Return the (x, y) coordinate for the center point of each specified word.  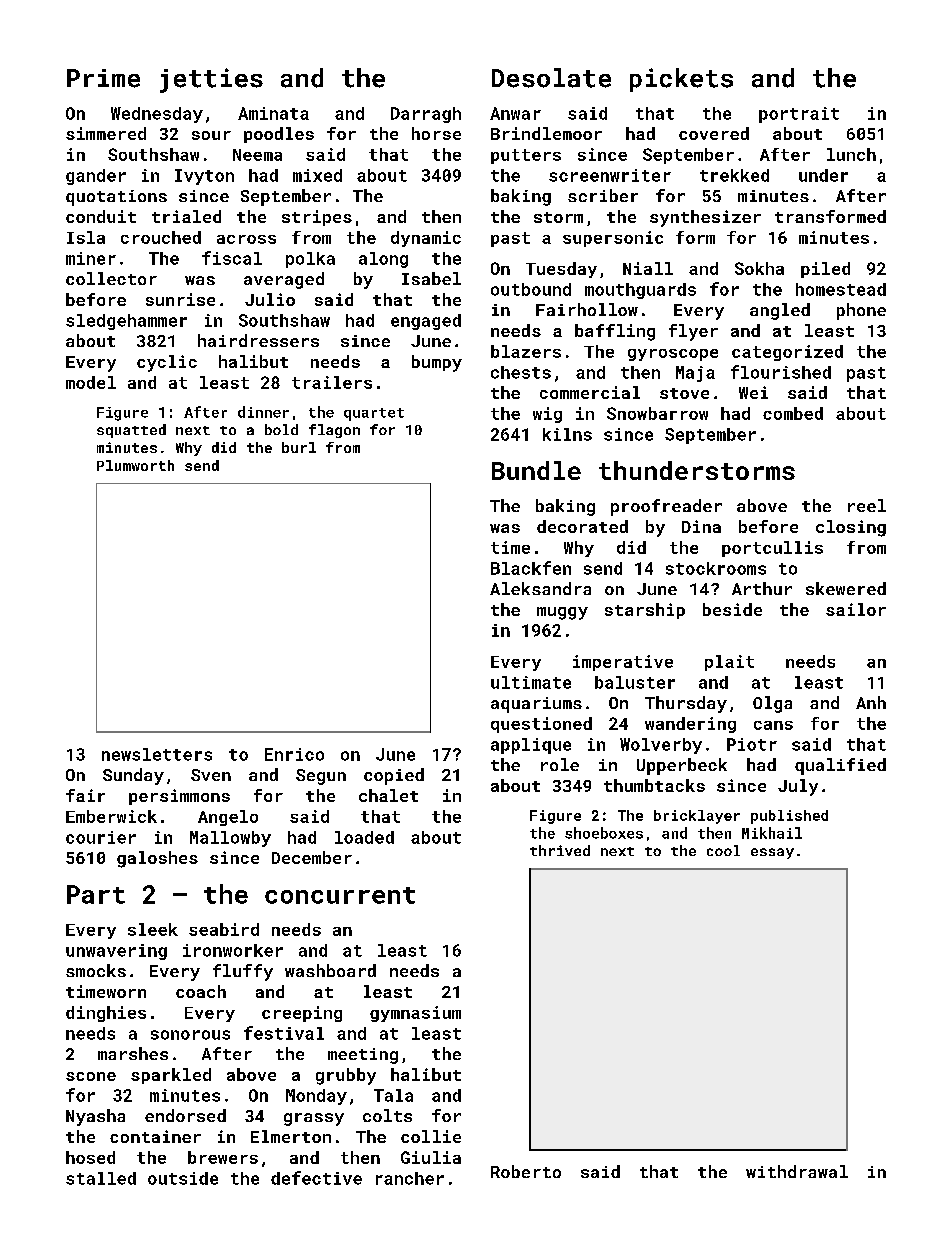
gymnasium (415, 1014)
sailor (856, 609)
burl (299, 447)
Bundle (536, 470)
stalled (101, 1178)
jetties (211, 80)
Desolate (551, 78)
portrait (799, 115)
